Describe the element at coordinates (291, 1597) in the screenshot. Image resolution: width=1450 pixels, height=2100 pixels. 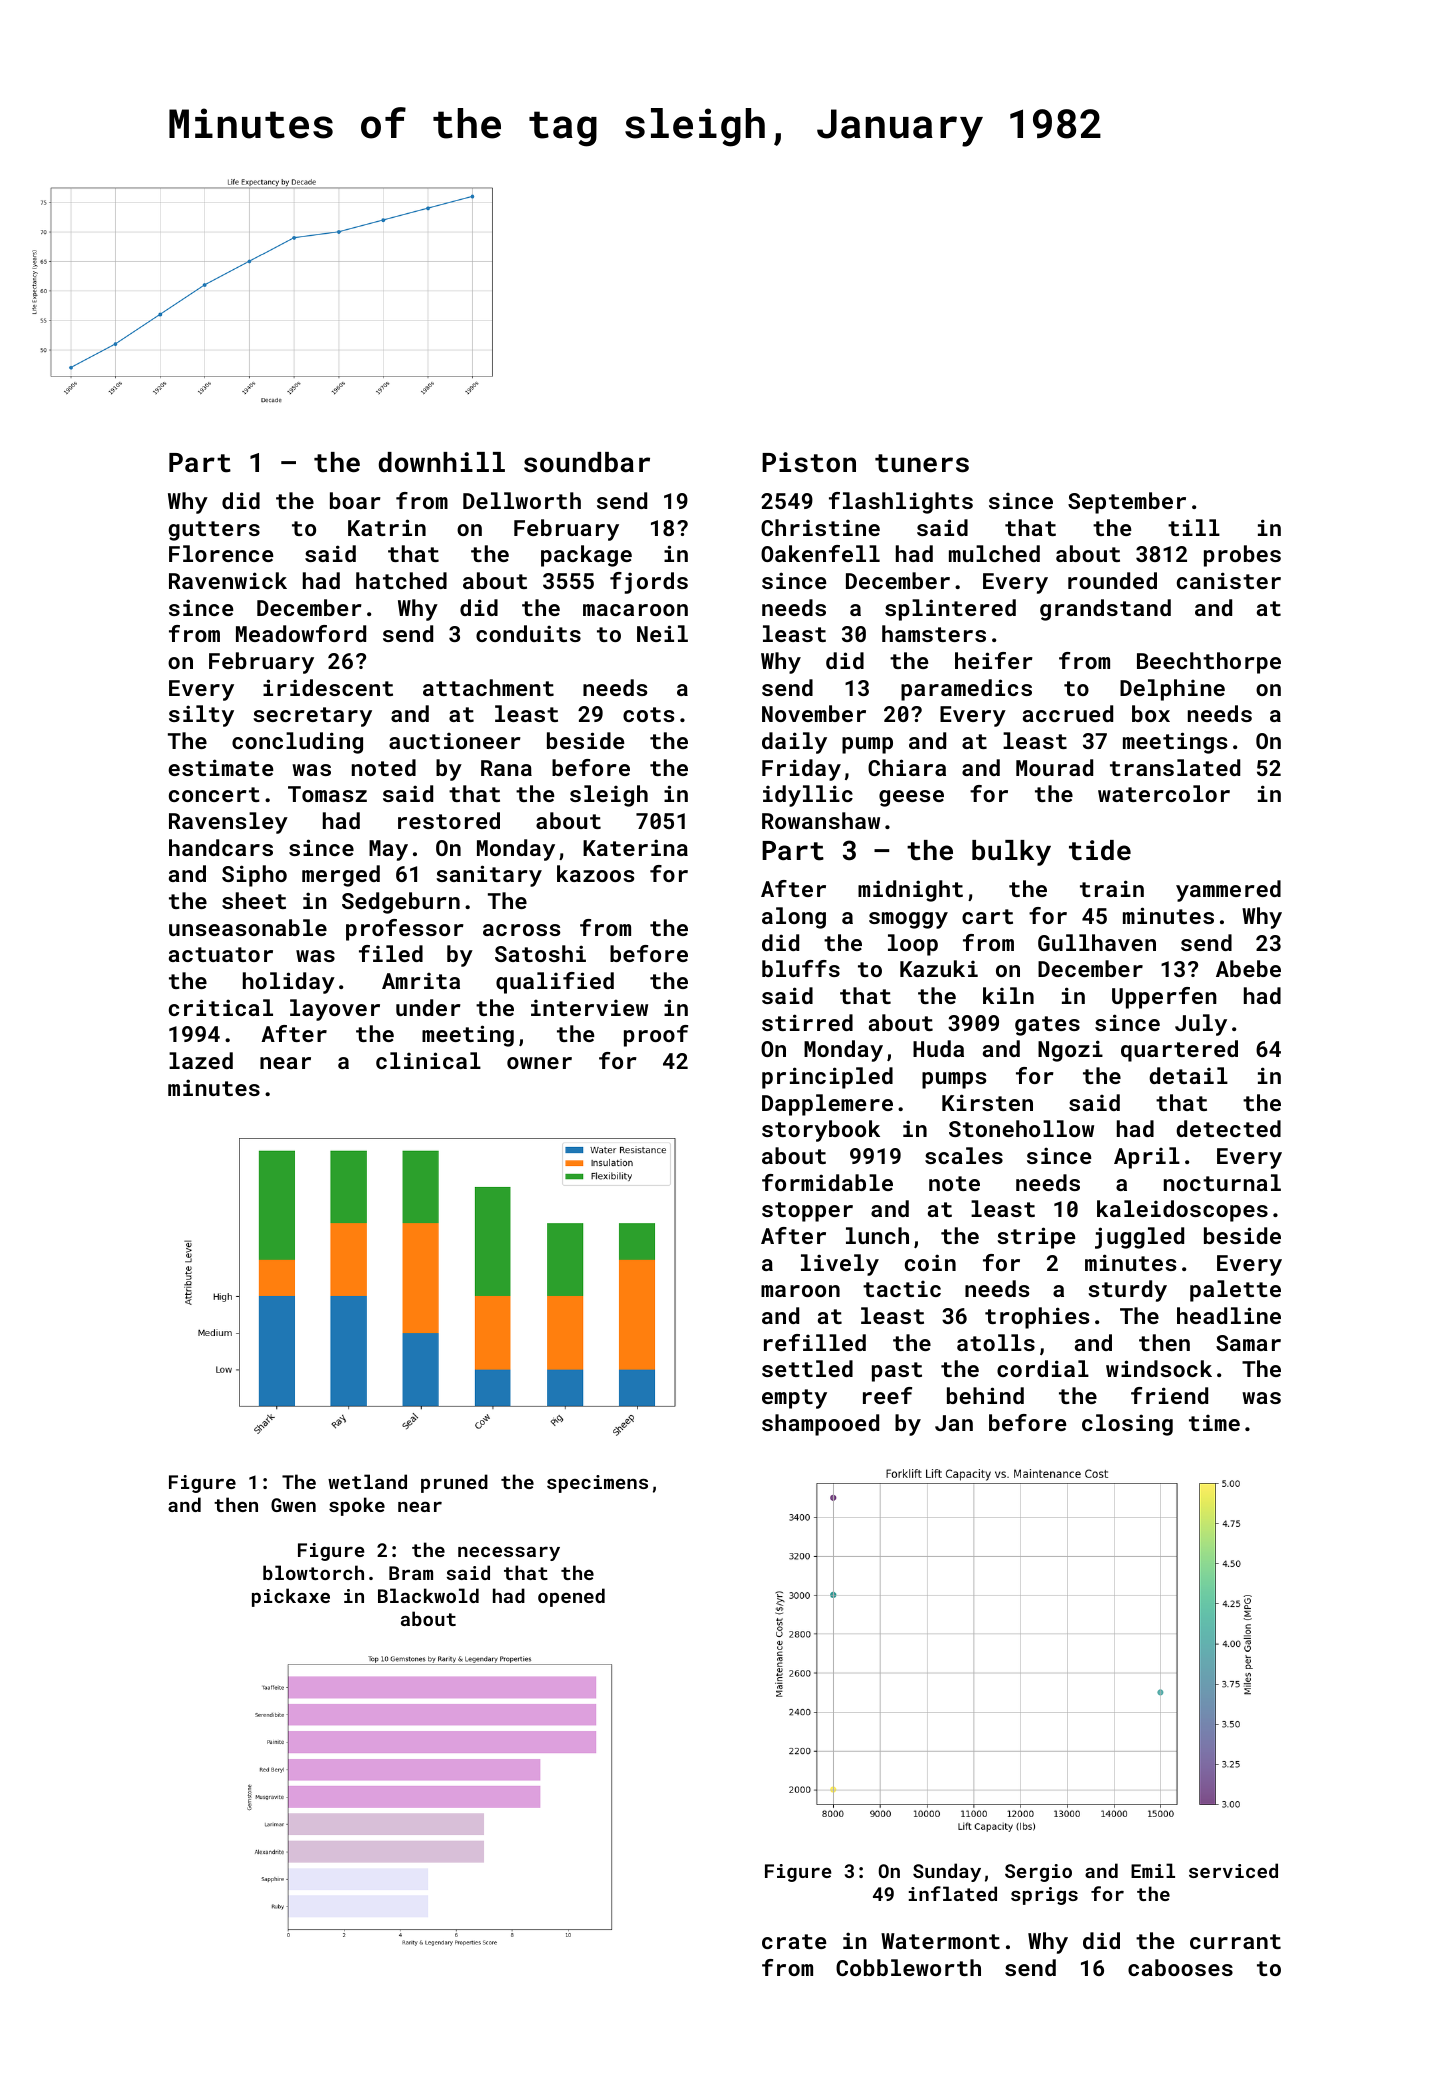
I see `pickaxe` at that location.
